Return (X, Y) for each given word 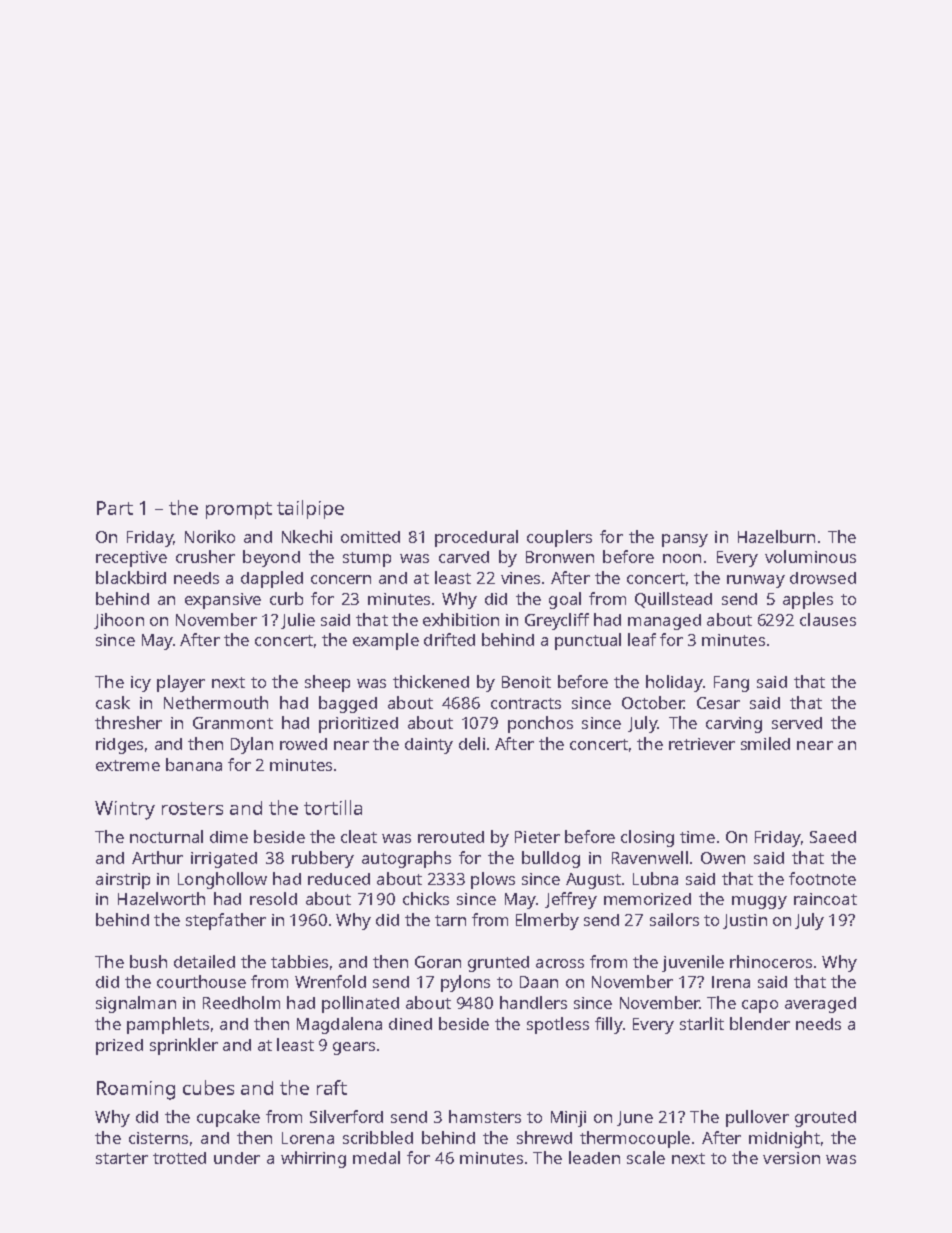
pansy (685, 540)
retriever (702, 744)
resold (273, 898)
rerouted (451, 837)
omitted (370, 537)
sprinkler (184, 1046)
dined (410, 1024)
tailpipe (310, 509)
